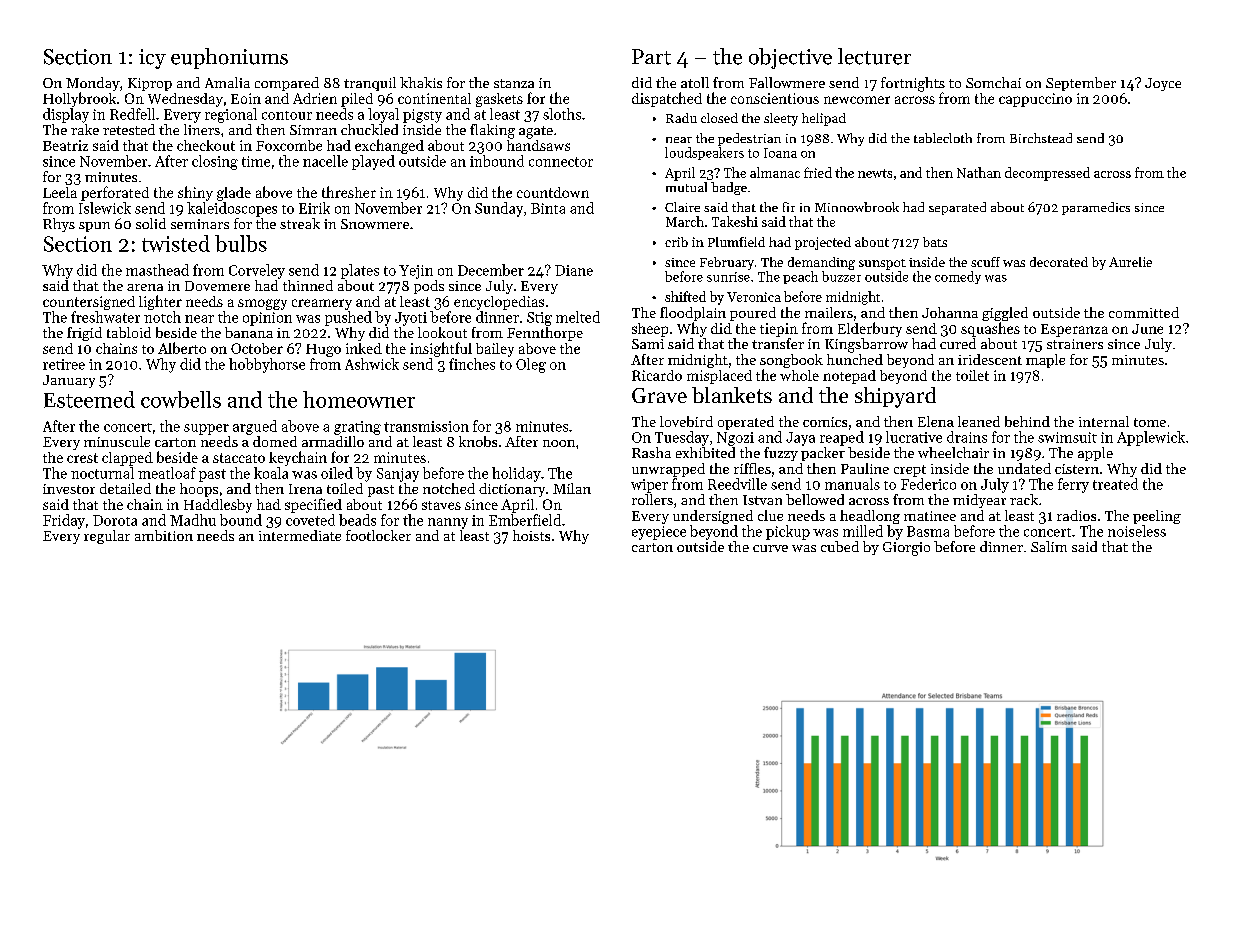  What do you see at coordinates (790, 58) in the page?
I see `objective` at bounding box center [790, 58].
